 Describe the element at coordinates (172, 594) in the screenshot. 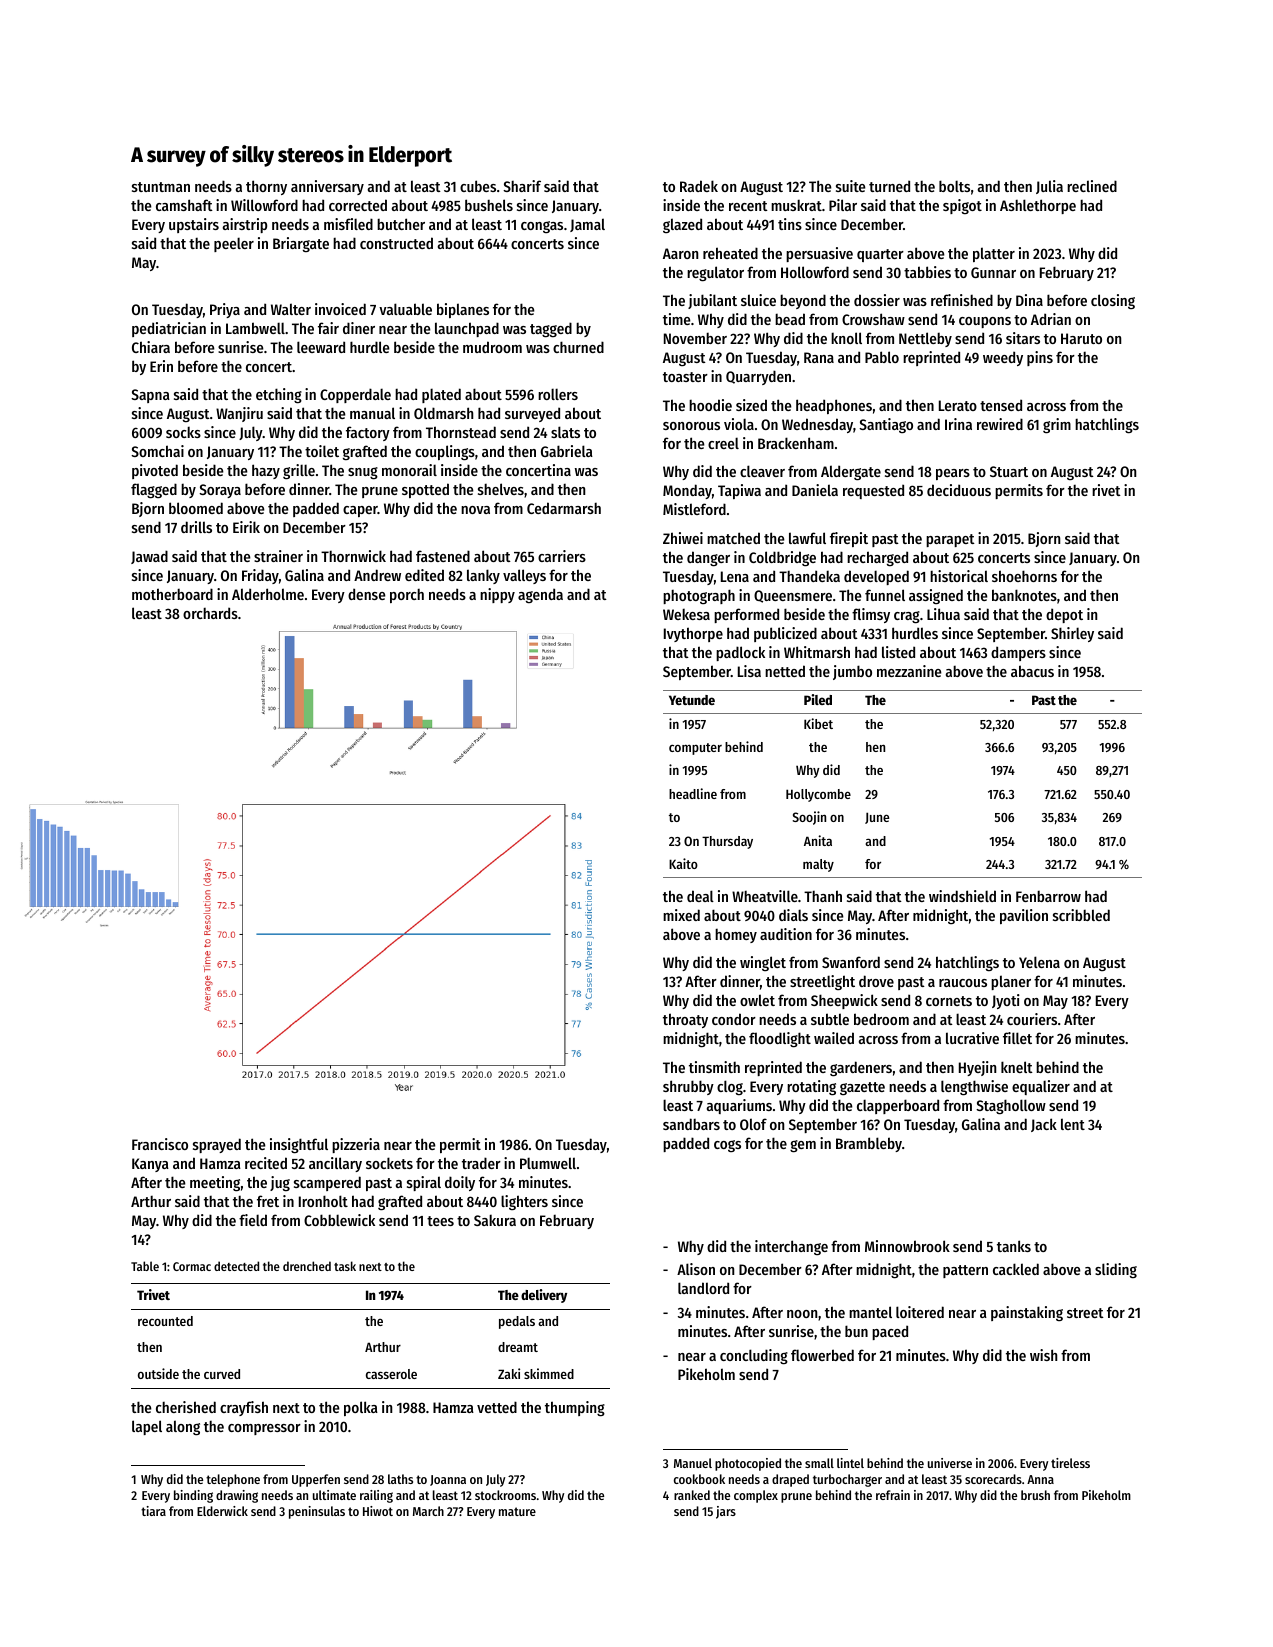

I see `motherboard` at that location.
